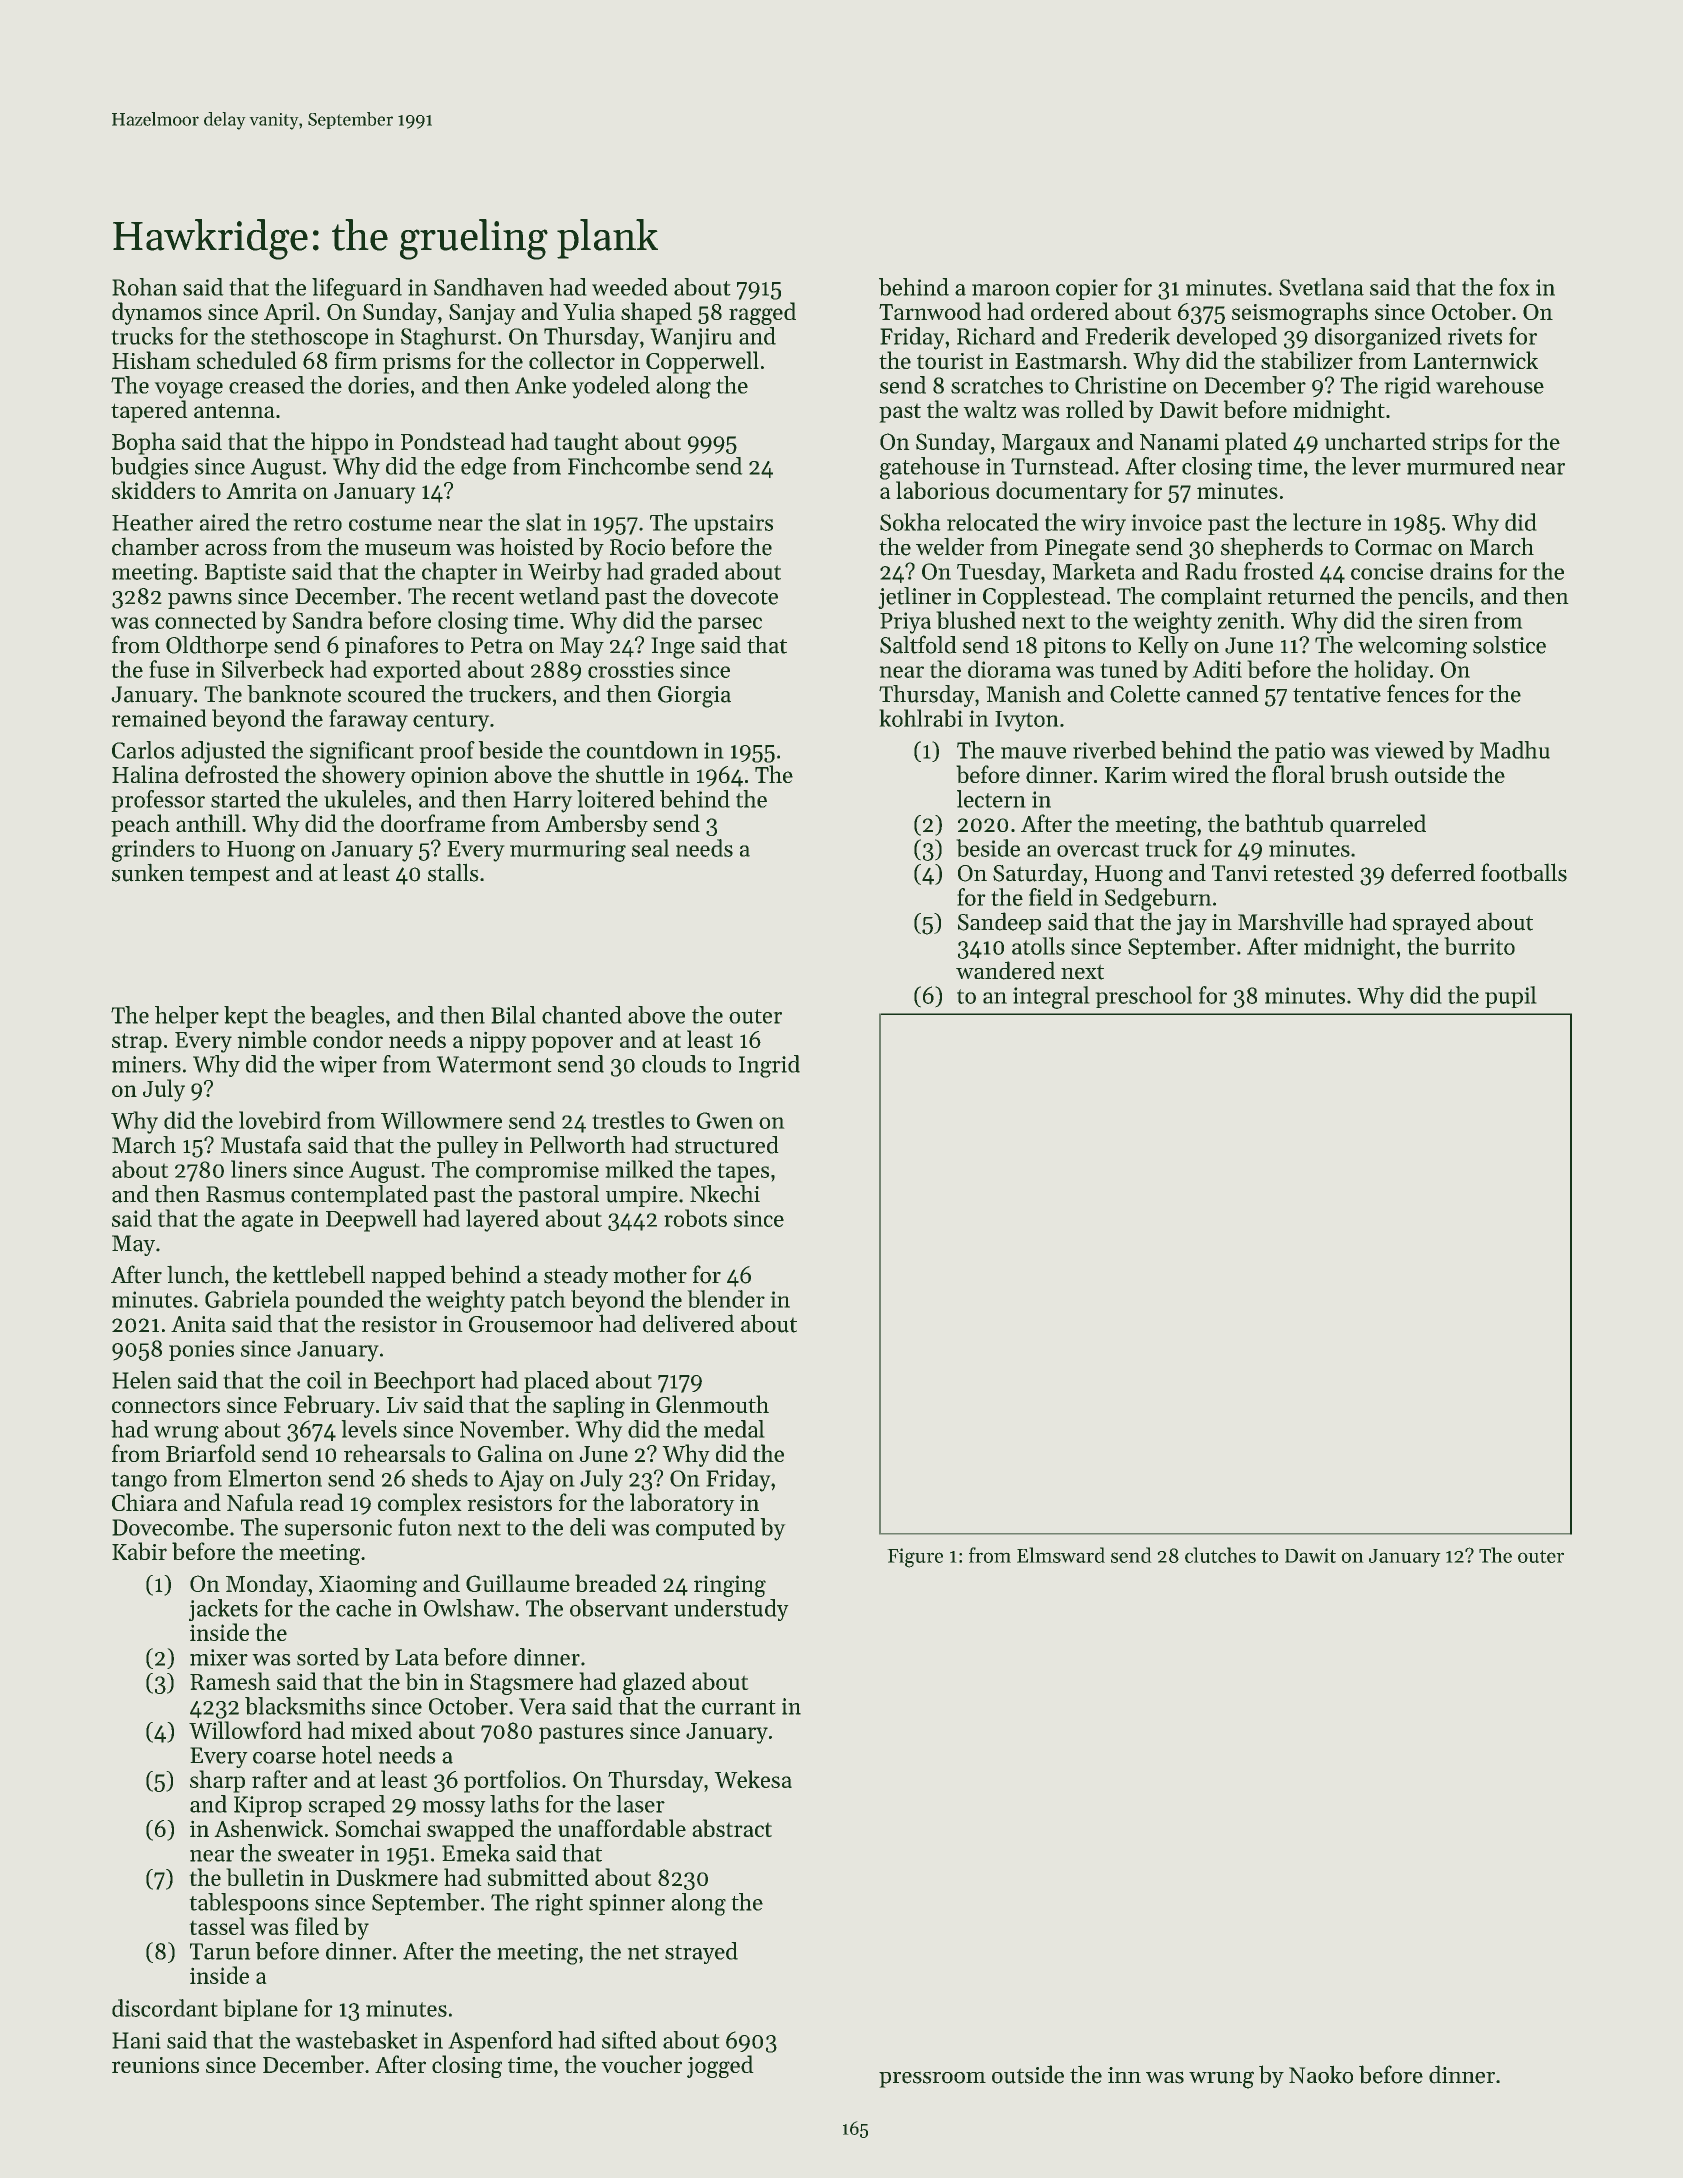  What do you see at coordinates (1490, 385) in the screenshot?
I see `warehouse` at bounding box center [1490, 385].
